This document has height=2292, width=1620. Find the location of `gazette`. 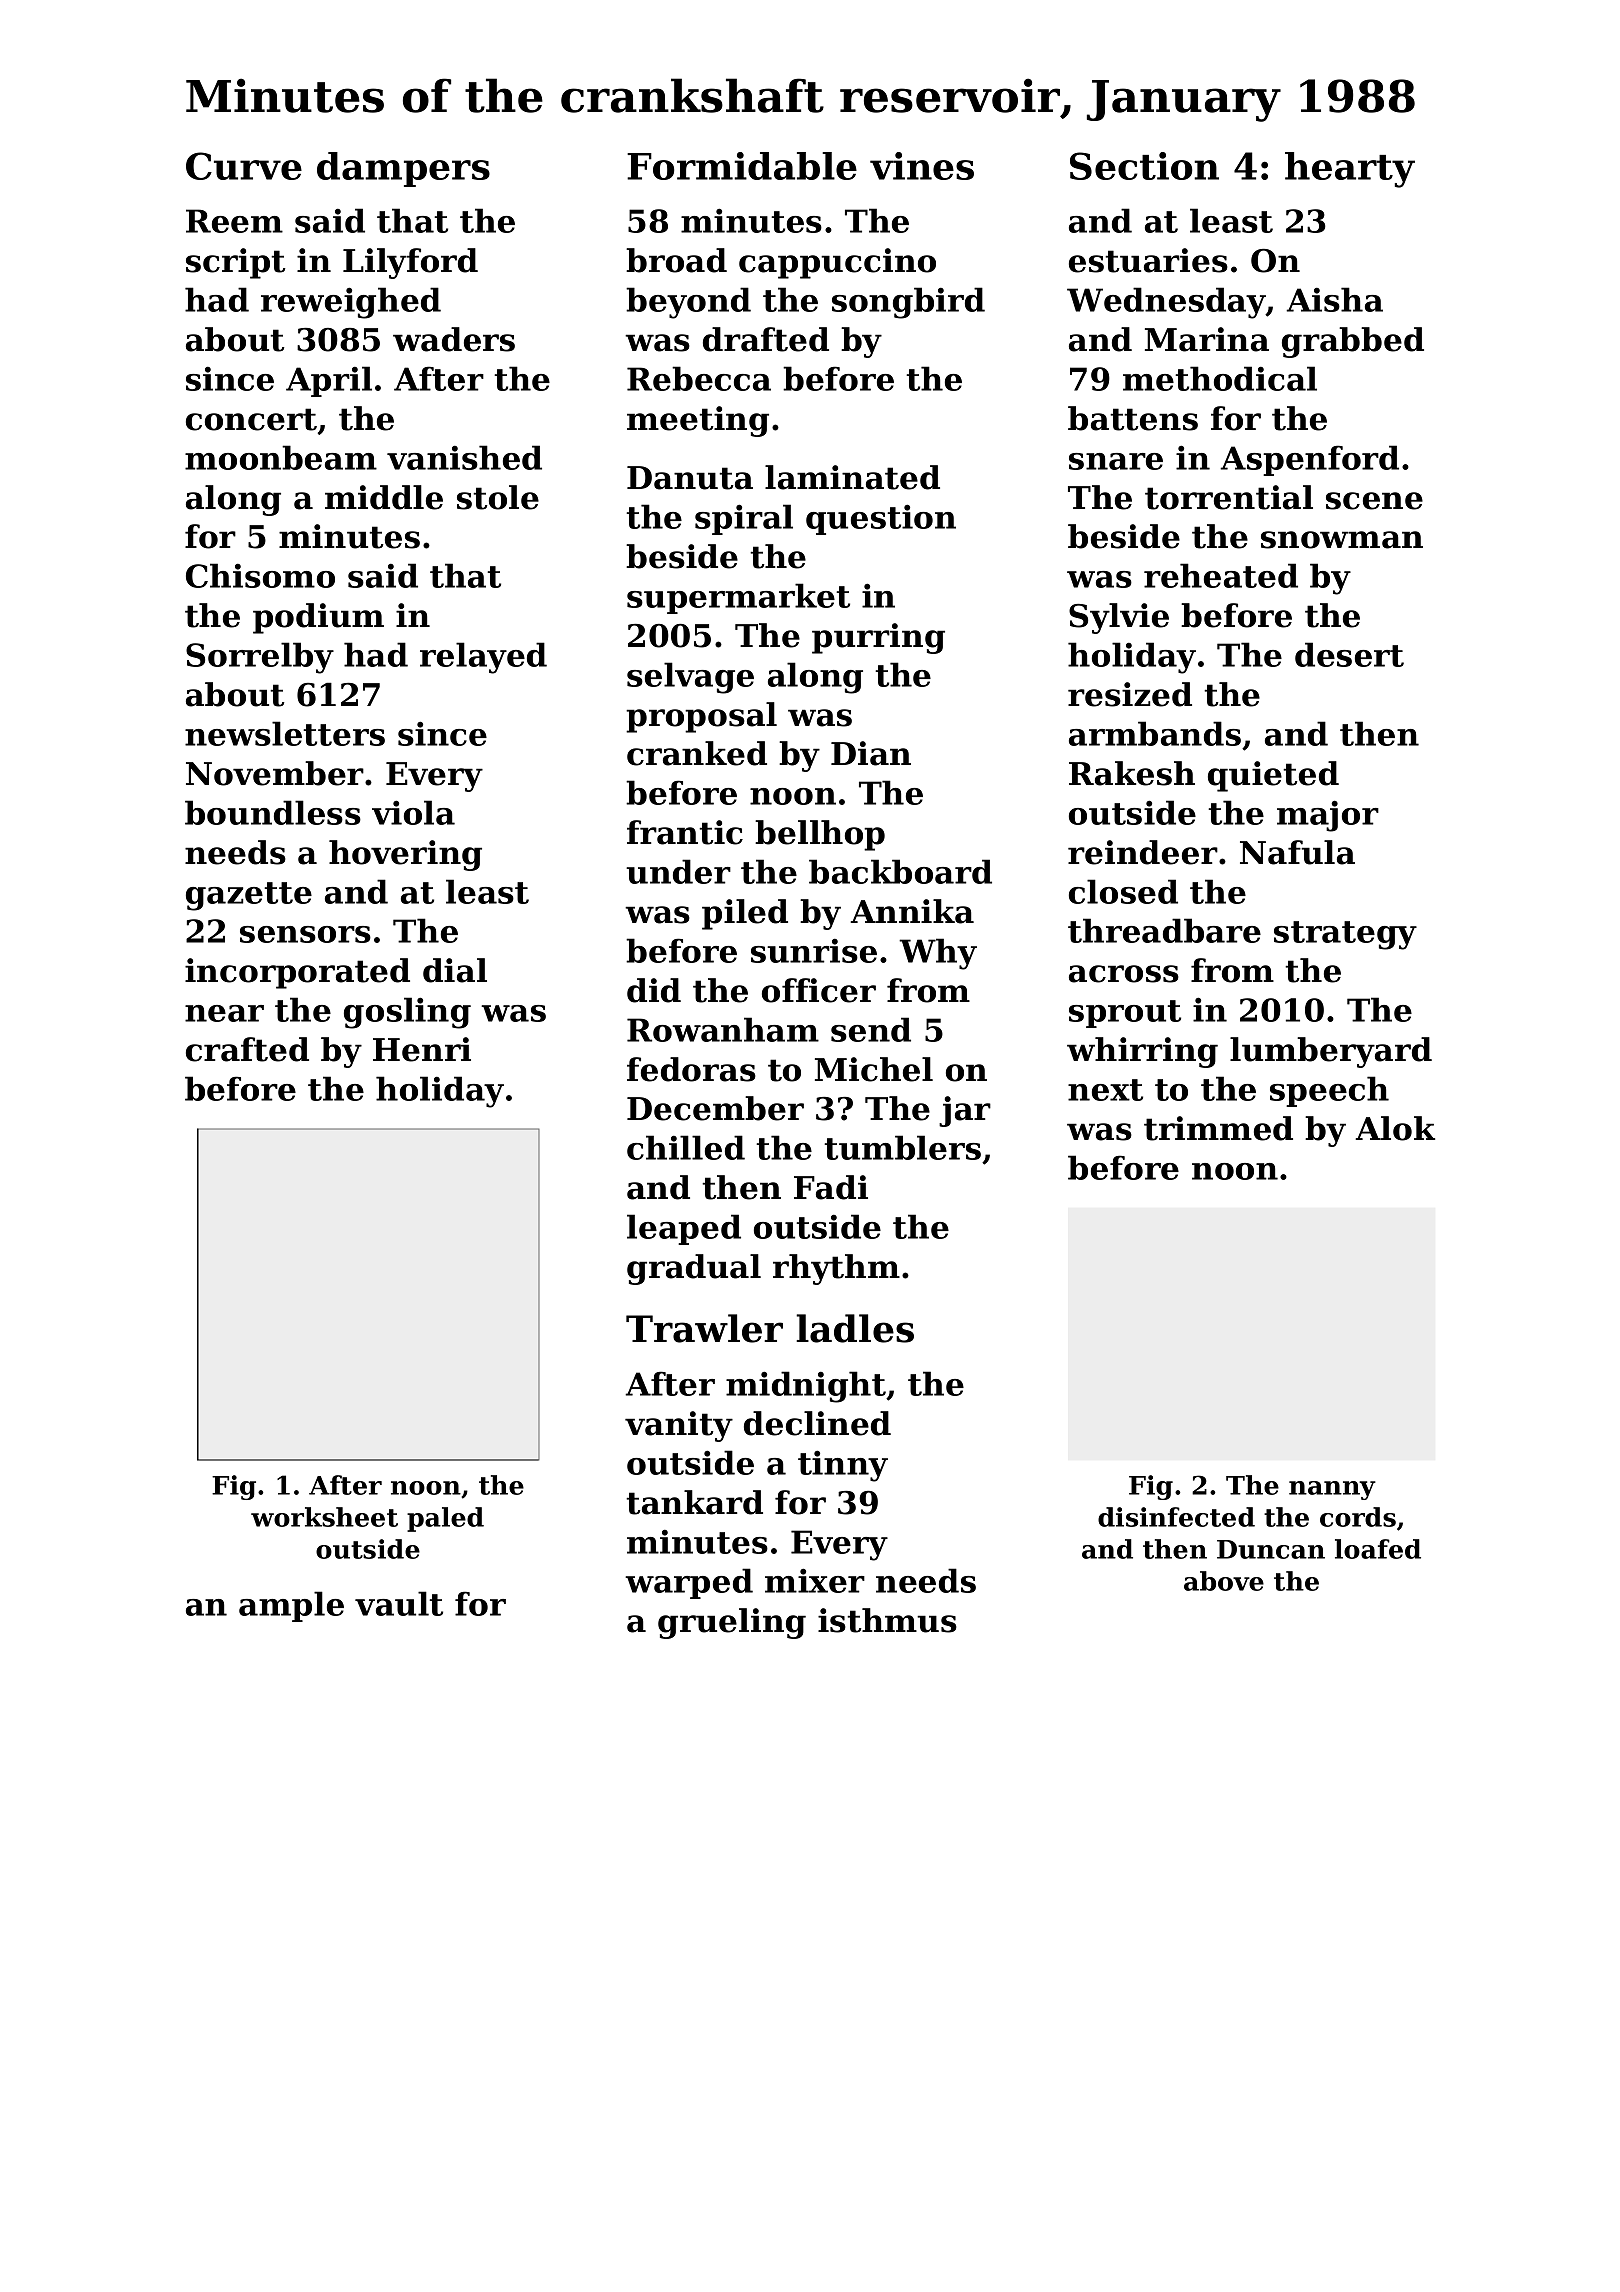

gazette is located at coordinates (249, 896).
